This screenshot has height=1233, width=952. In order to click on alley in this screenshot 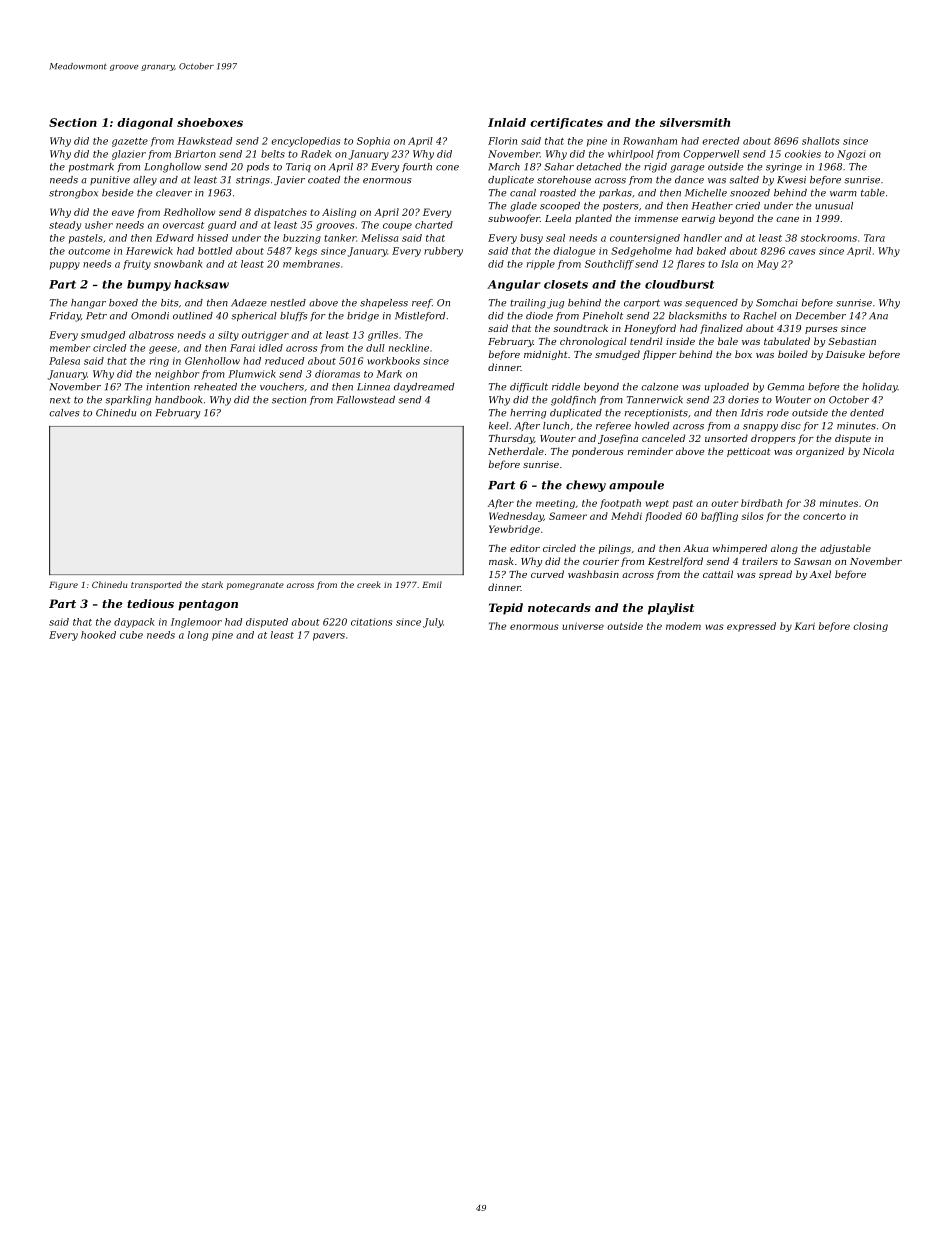, I will do `click(145, 181)`.
